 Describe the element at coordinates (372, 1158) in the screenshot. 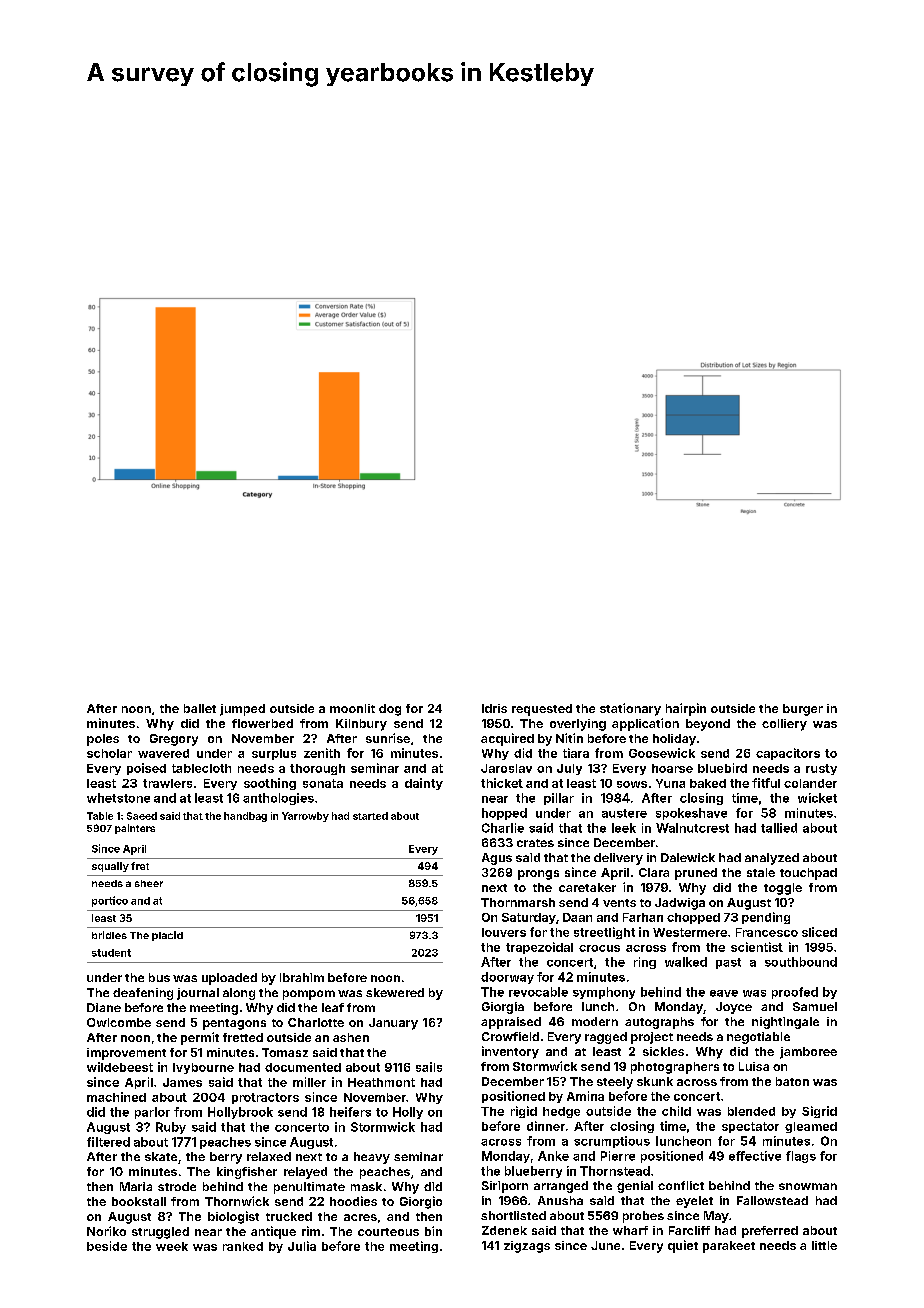

I see `heavy` at that location.
